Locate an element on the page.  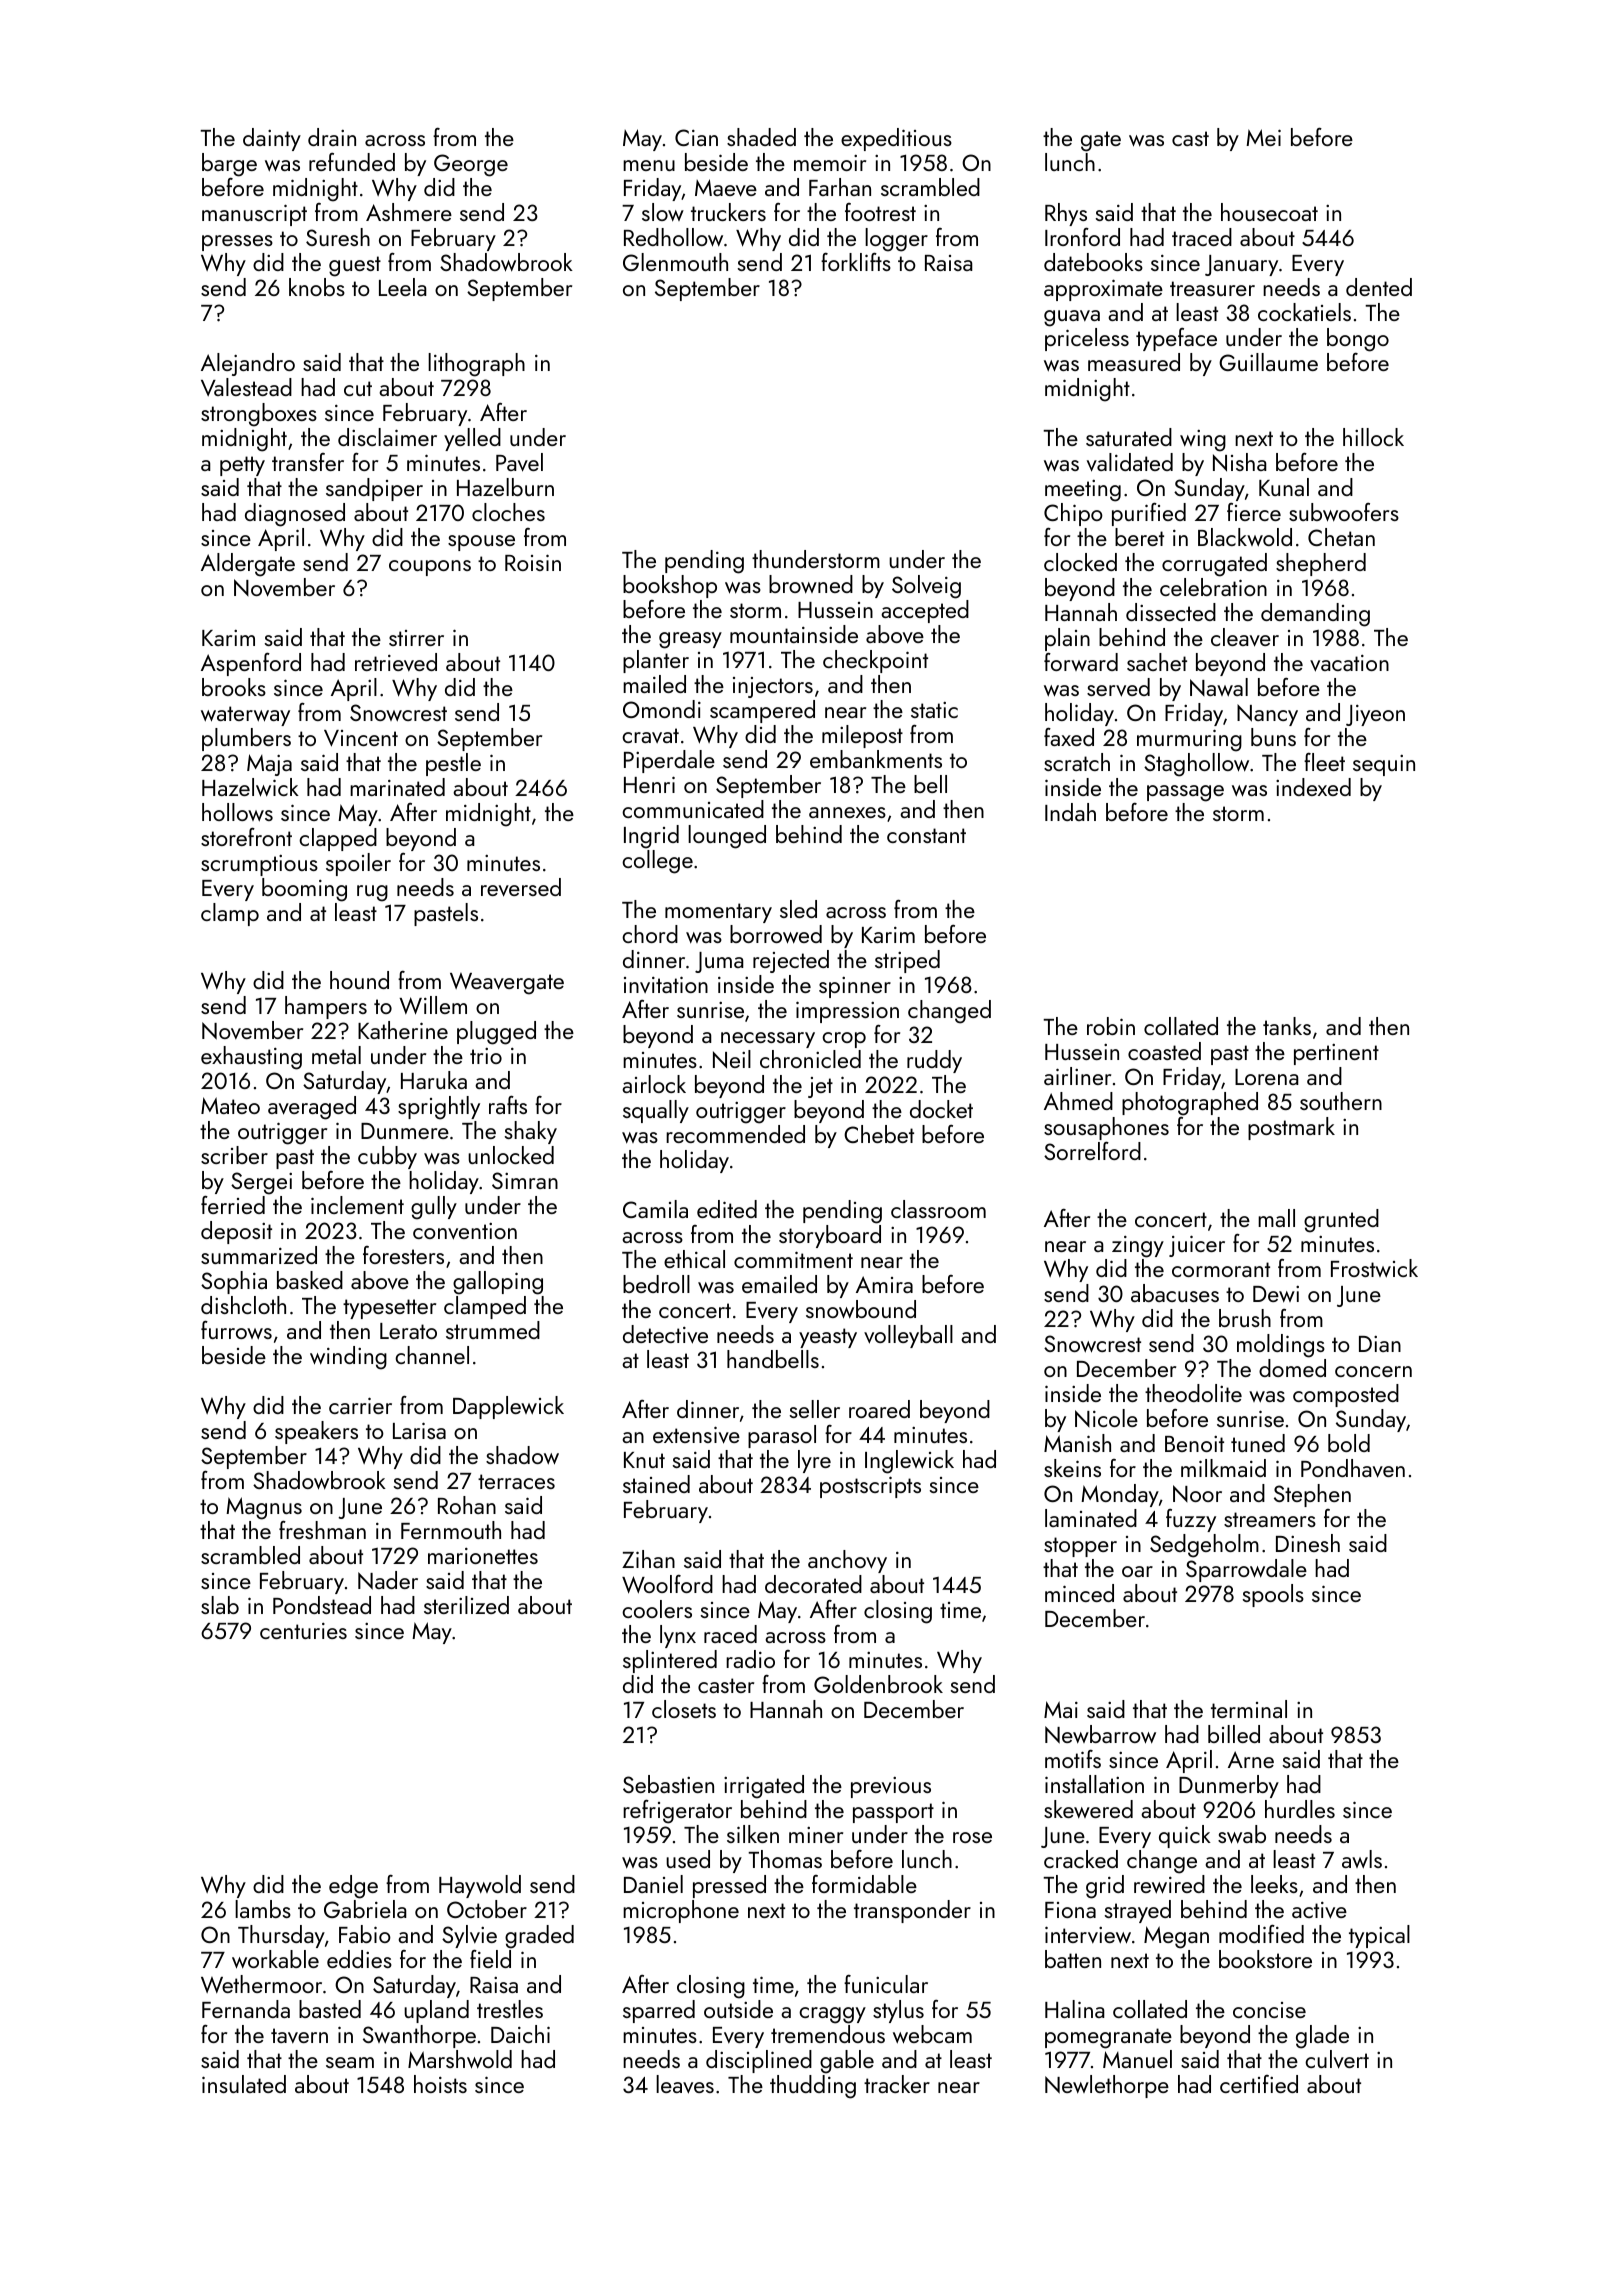
docket is located at coordinates (941, 1109).
